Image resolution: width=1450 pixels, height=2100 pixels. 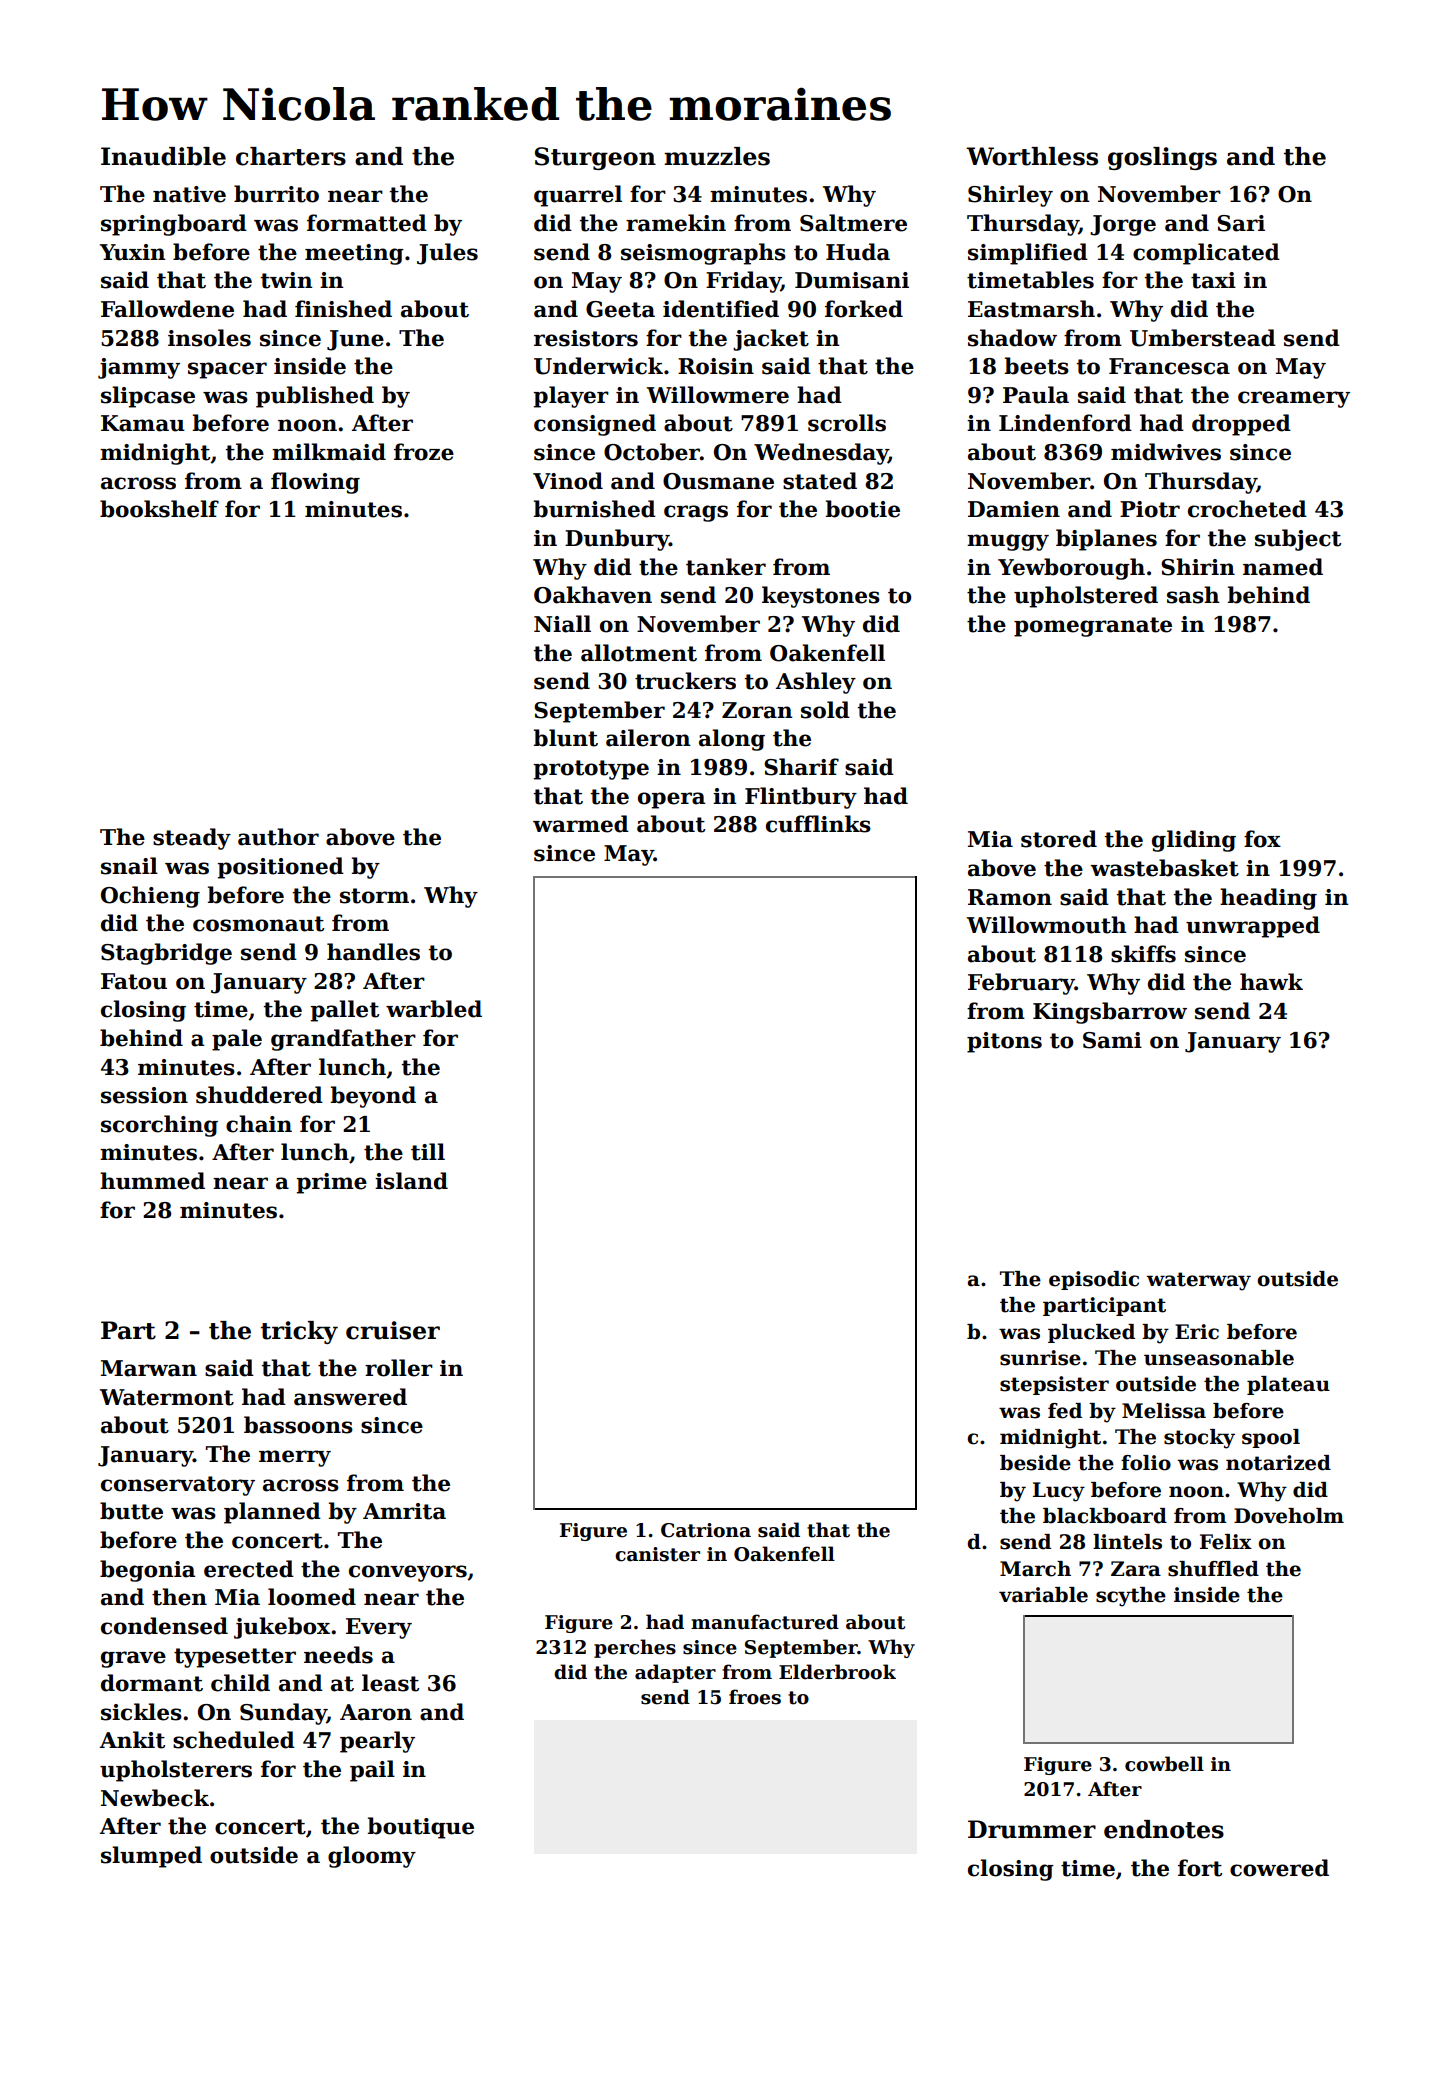 What do you see at coordinates (1127, 1542) in the screenshot?
I see `lintels` at bounding box center [1127, 1542].
